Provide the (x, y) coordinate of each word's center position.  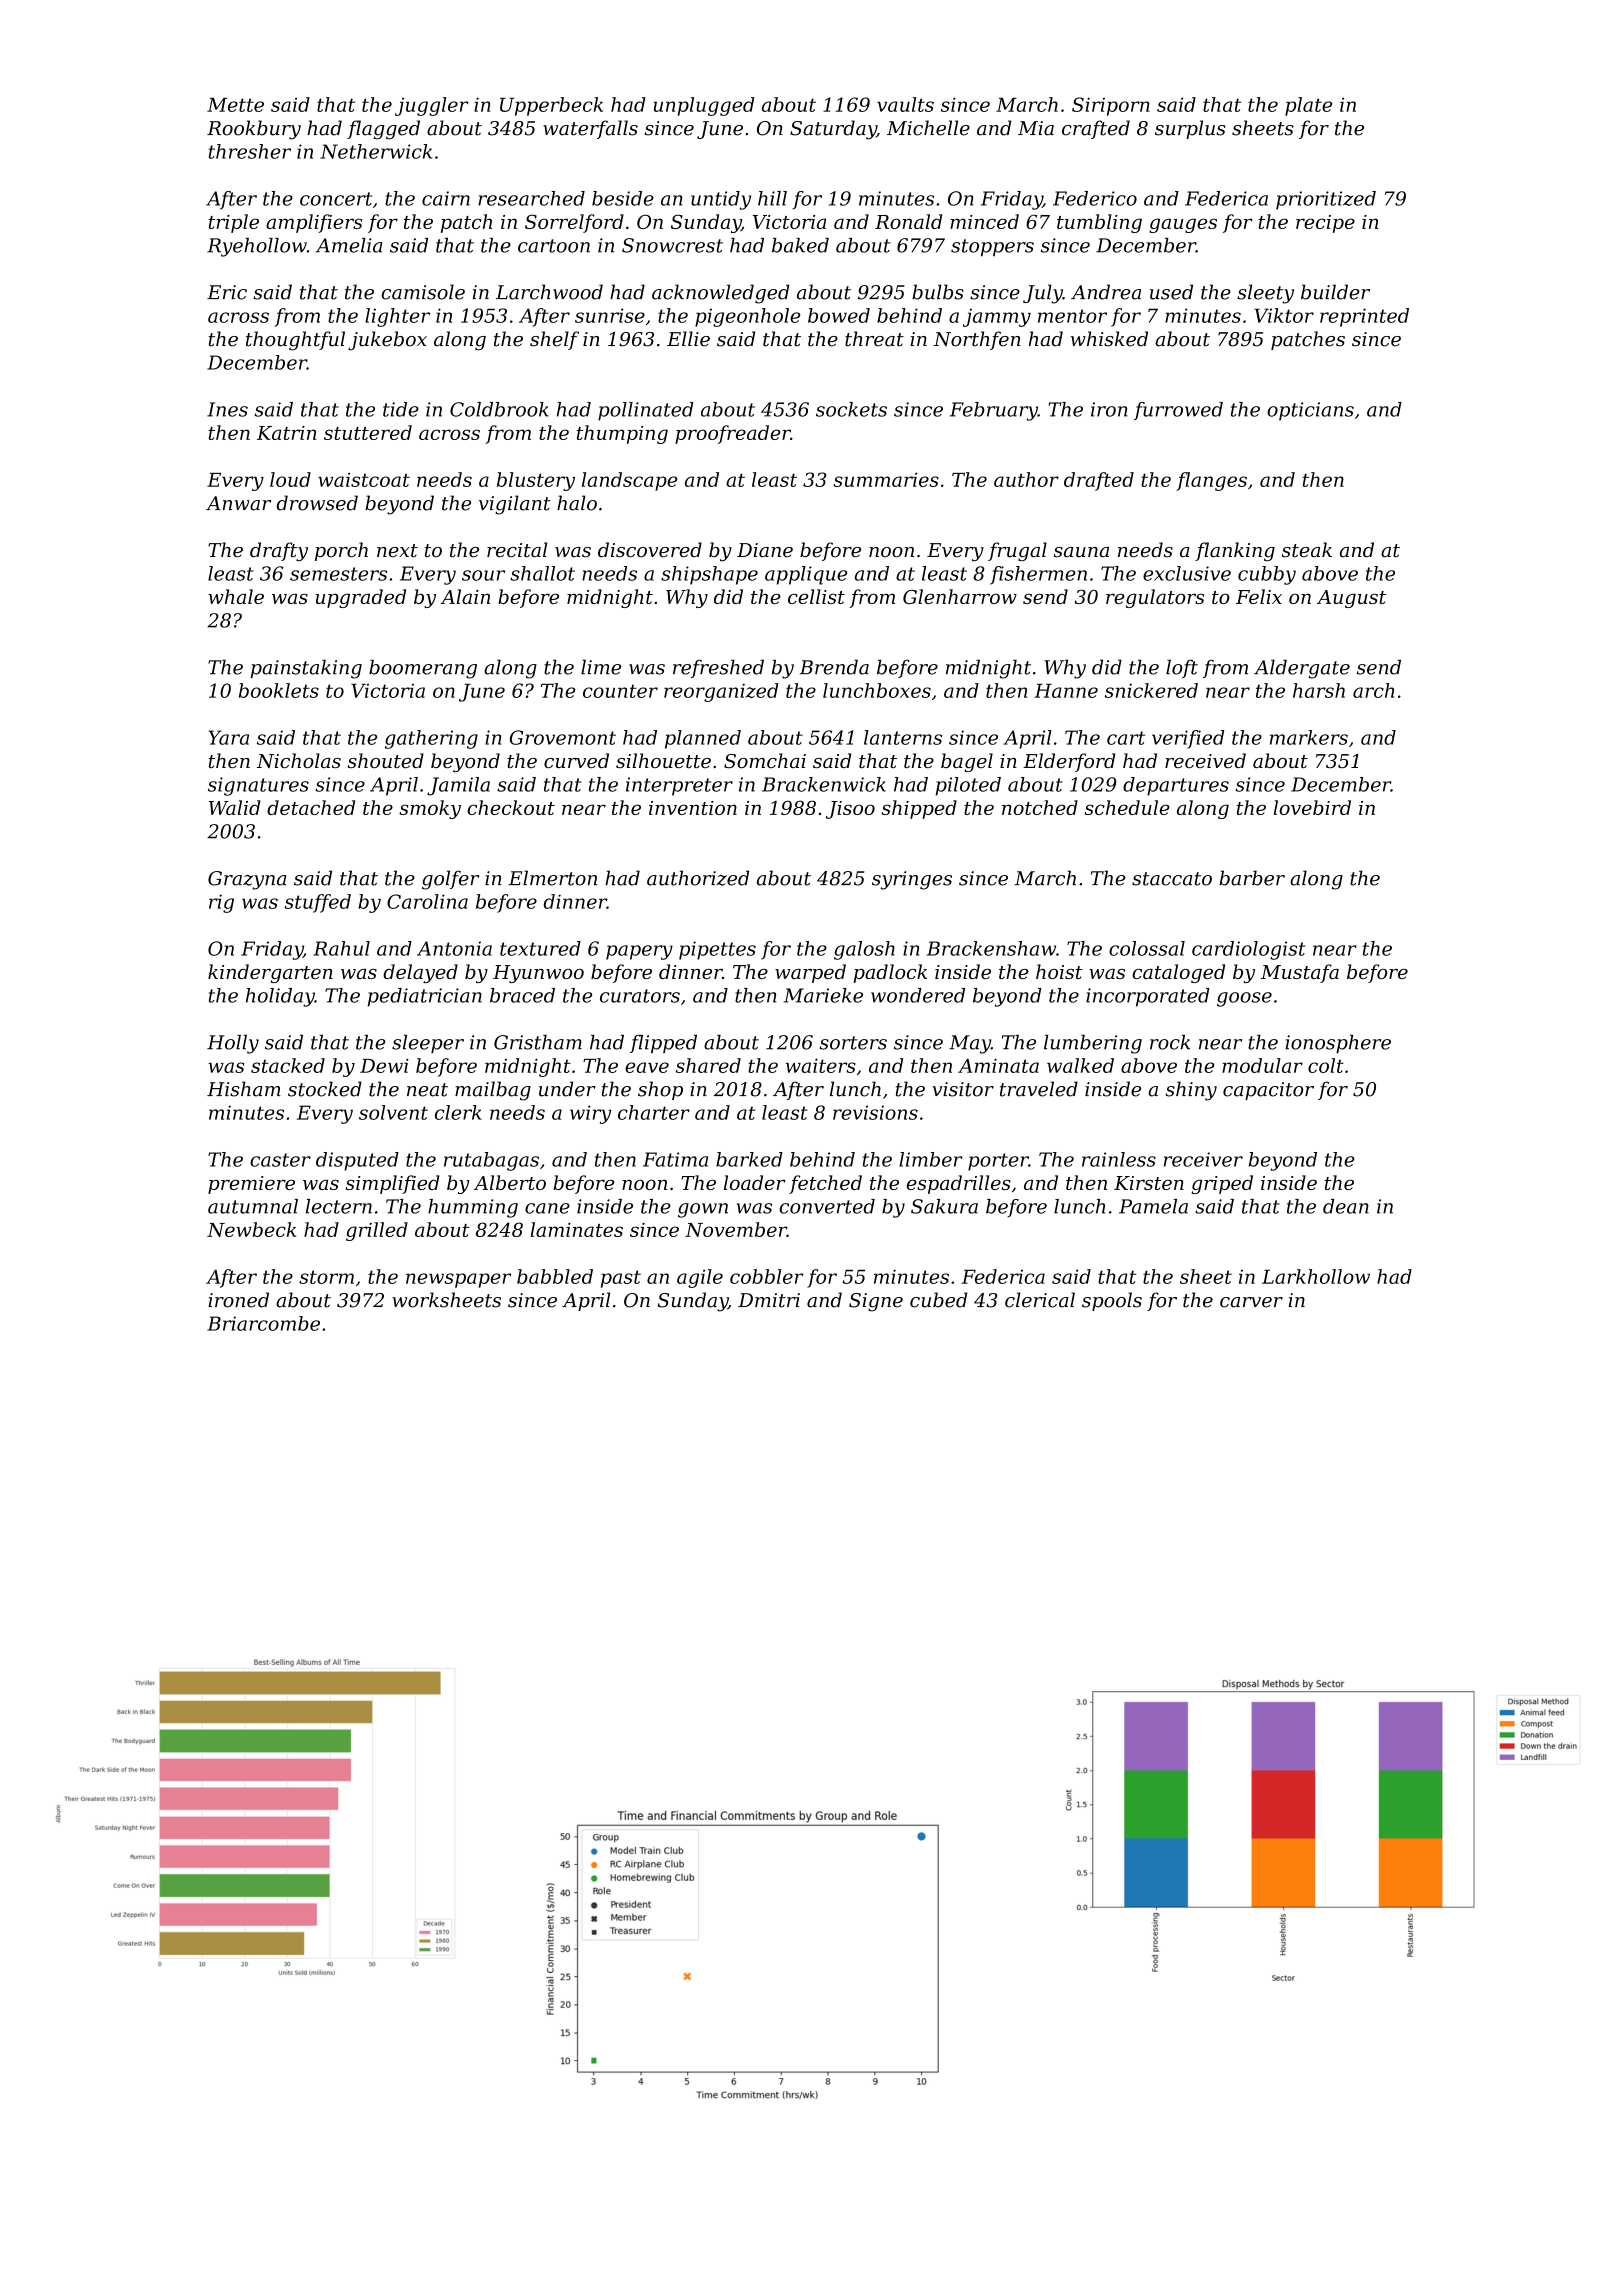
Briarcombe (263, 1323)
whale (236, 596)
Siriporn (1111, 106)
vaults (905, 104)
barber (1252, 878)
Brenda (834, 667)
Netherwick (376, 151)
